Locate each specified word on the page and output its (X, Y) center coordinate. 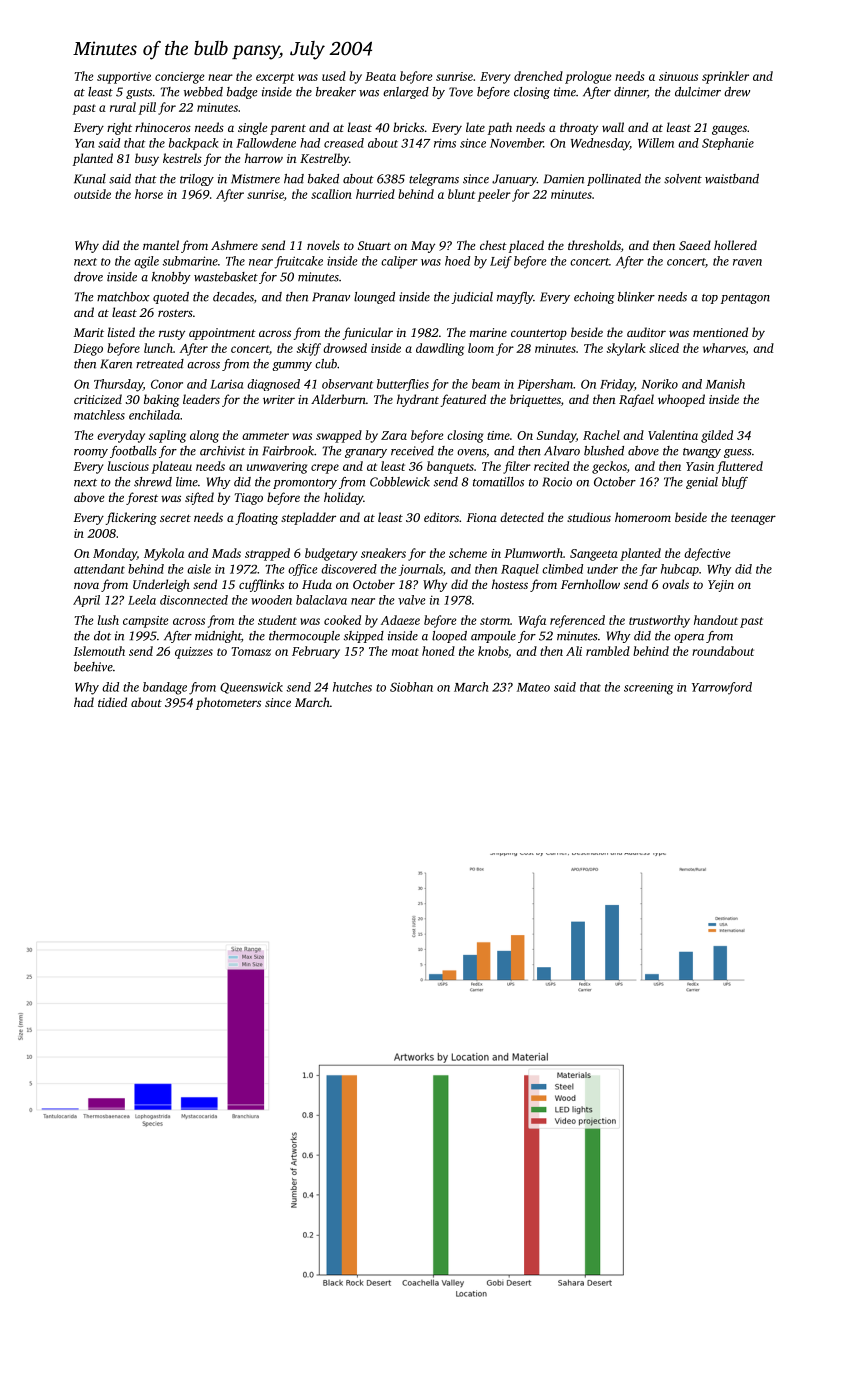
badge (242, 93)
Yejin (721, 586)
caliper (399, 262)
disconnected (194, 600)
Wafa (532, 621)
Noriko (659, 384)
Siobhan (411, 687)
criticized (98, 399)
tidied (112, 702)
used (334, 76)
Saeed (695, 245)
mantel (161, 245)
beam (486, 384)
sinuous (678, 76)
